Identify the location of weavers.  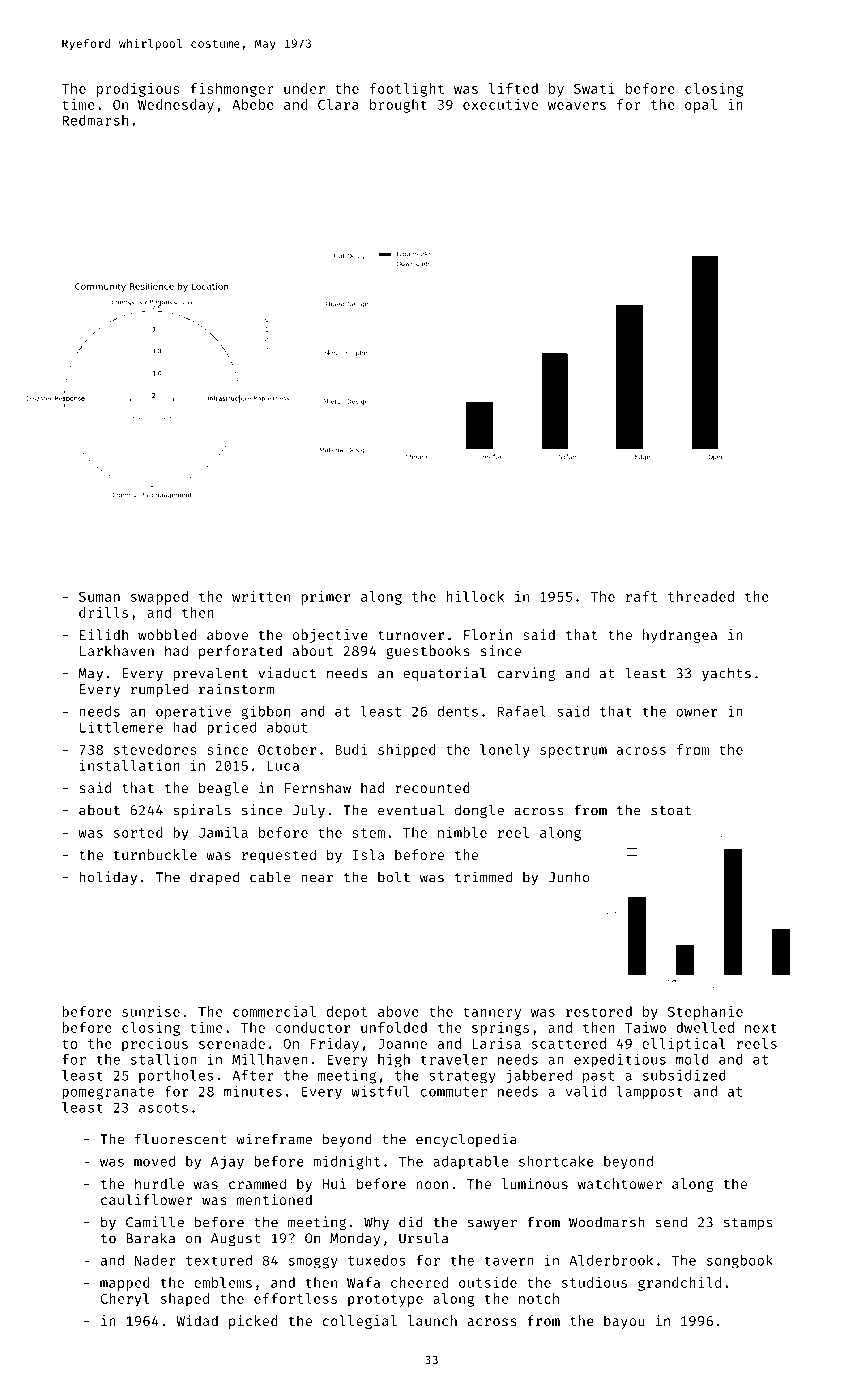
(577, 106).
